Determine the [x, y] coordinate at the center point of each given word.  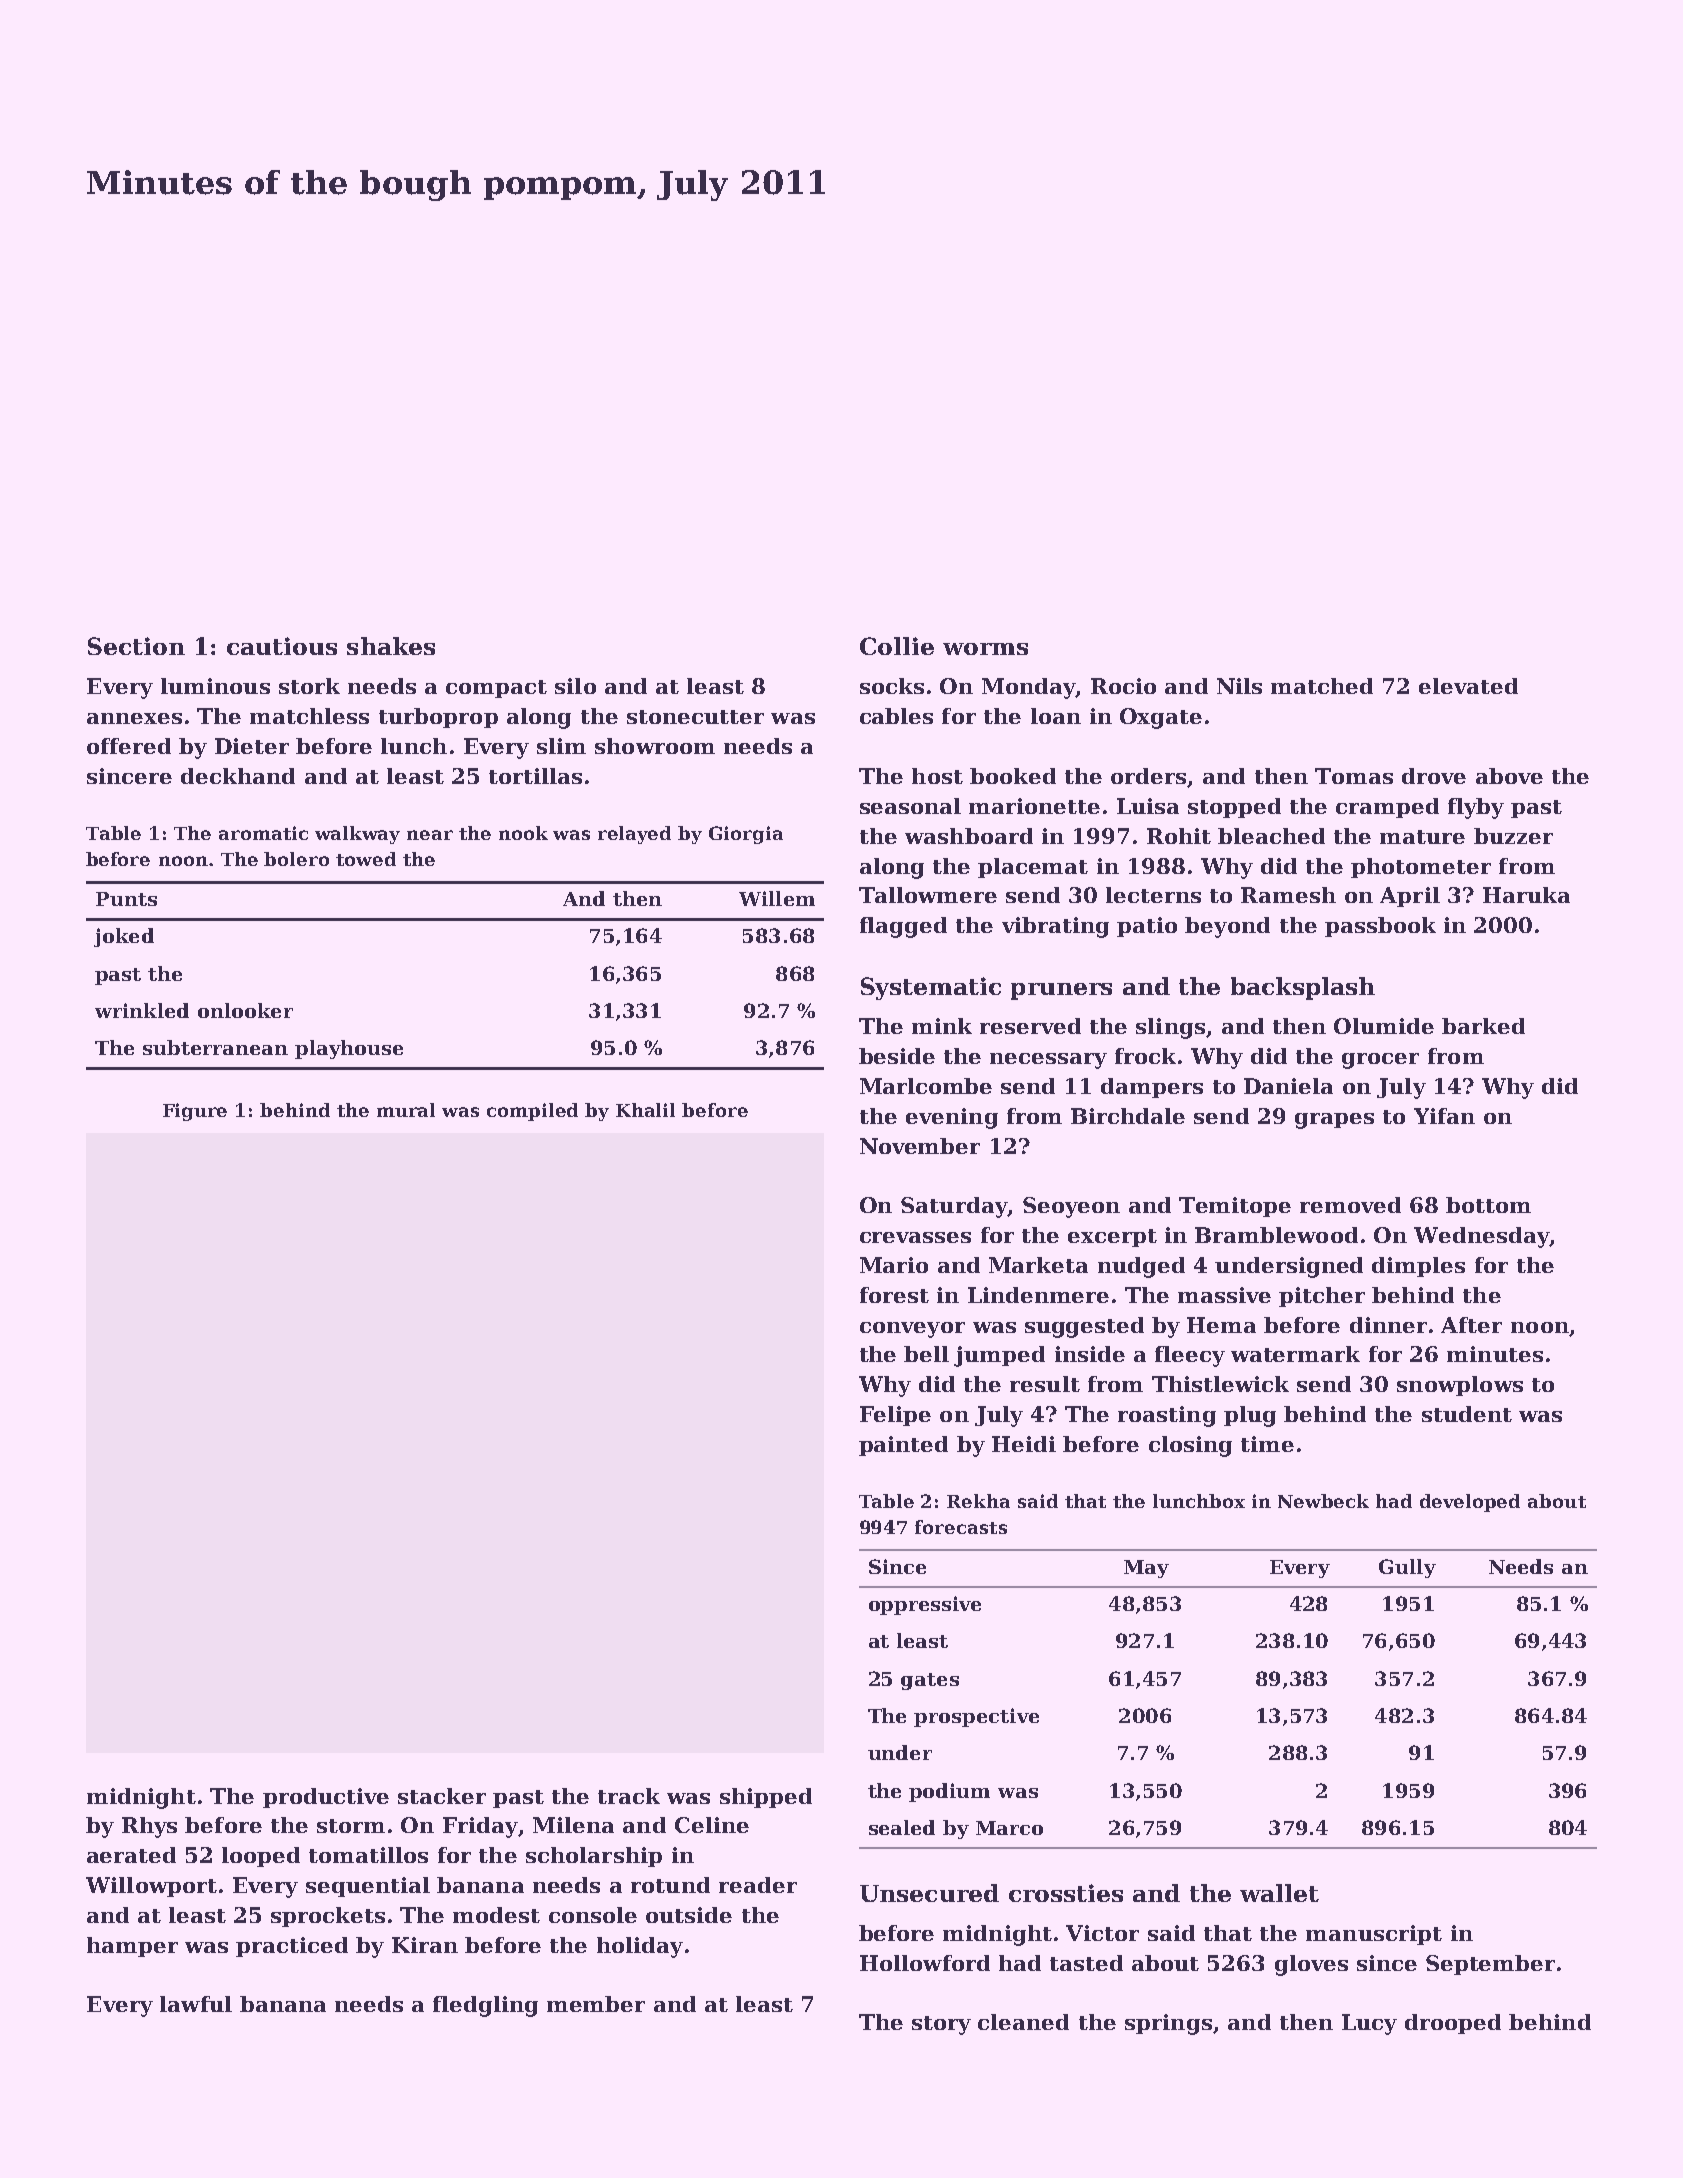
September [1490, 1965]
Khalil [645, 1110]
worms [985, 649]
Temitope [1235, 1207]
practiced [292, 1947]
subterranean [215, 1047]
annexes [134, 718]
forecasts [961, 1527]
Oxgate [1161, 718]
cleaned [1023, 2022]
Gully [1407, 1568]
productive [326, 1798]
